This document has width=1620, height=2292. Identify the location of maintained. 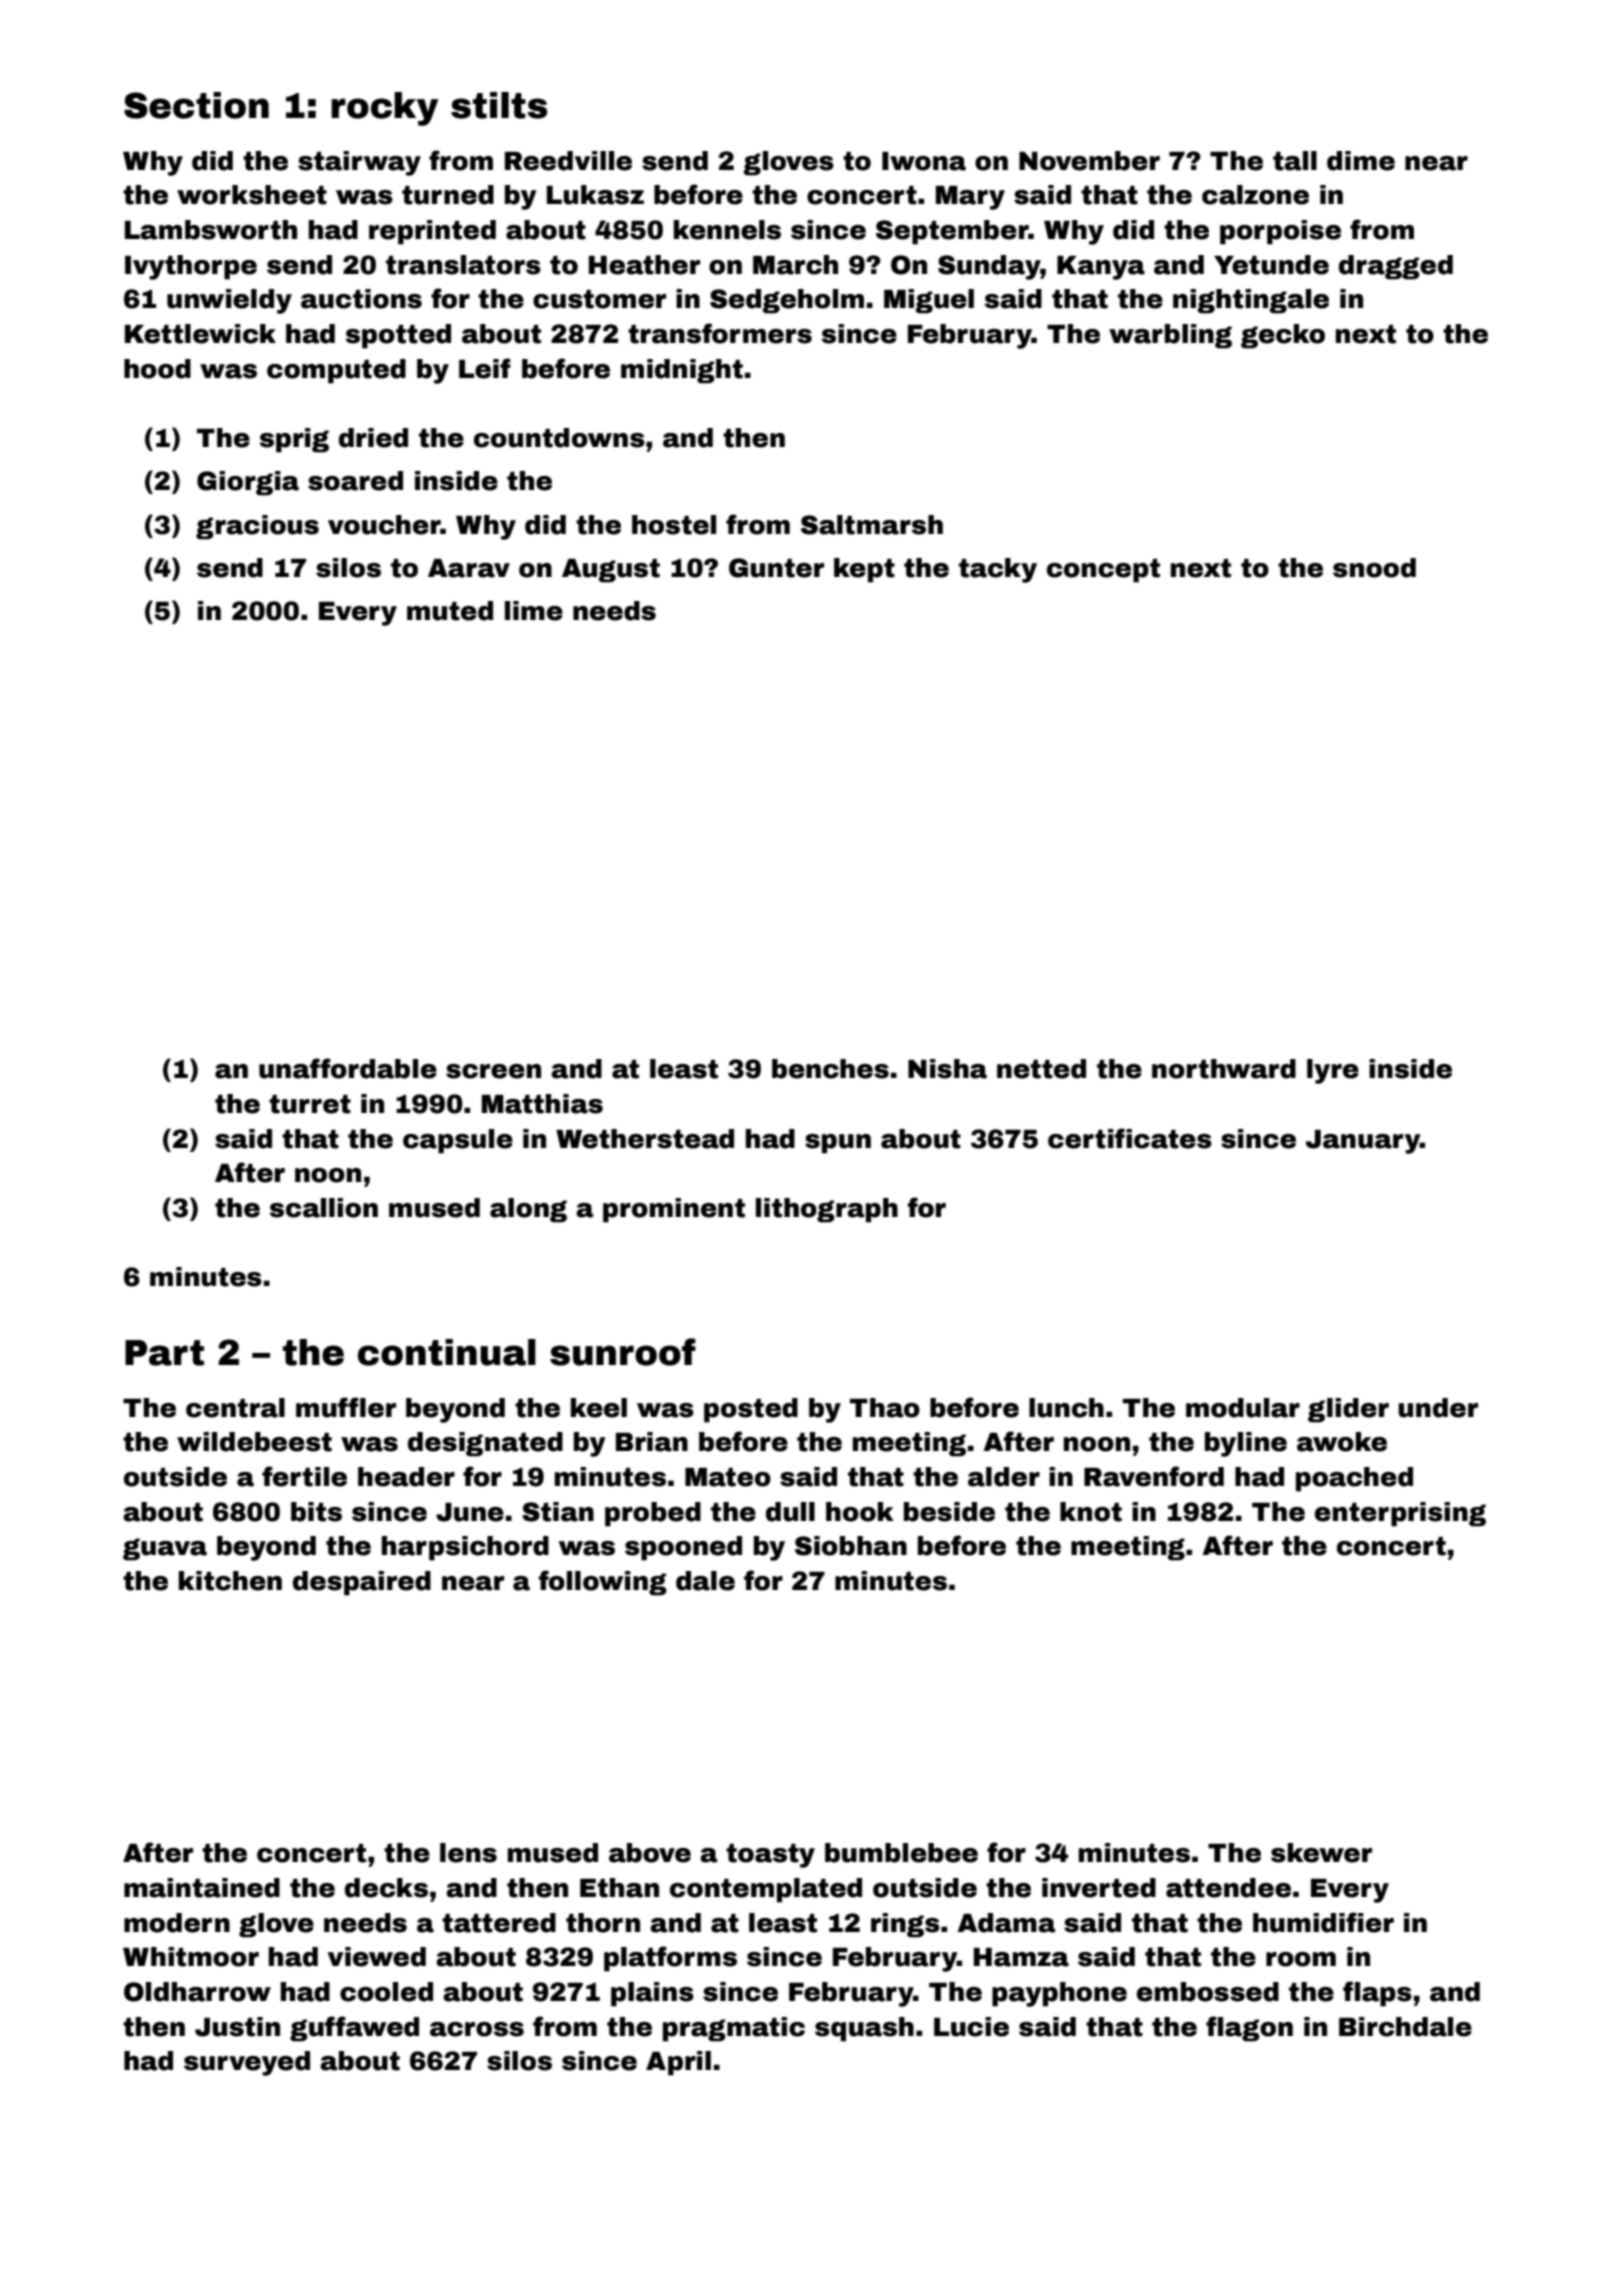
(202, 1888).
